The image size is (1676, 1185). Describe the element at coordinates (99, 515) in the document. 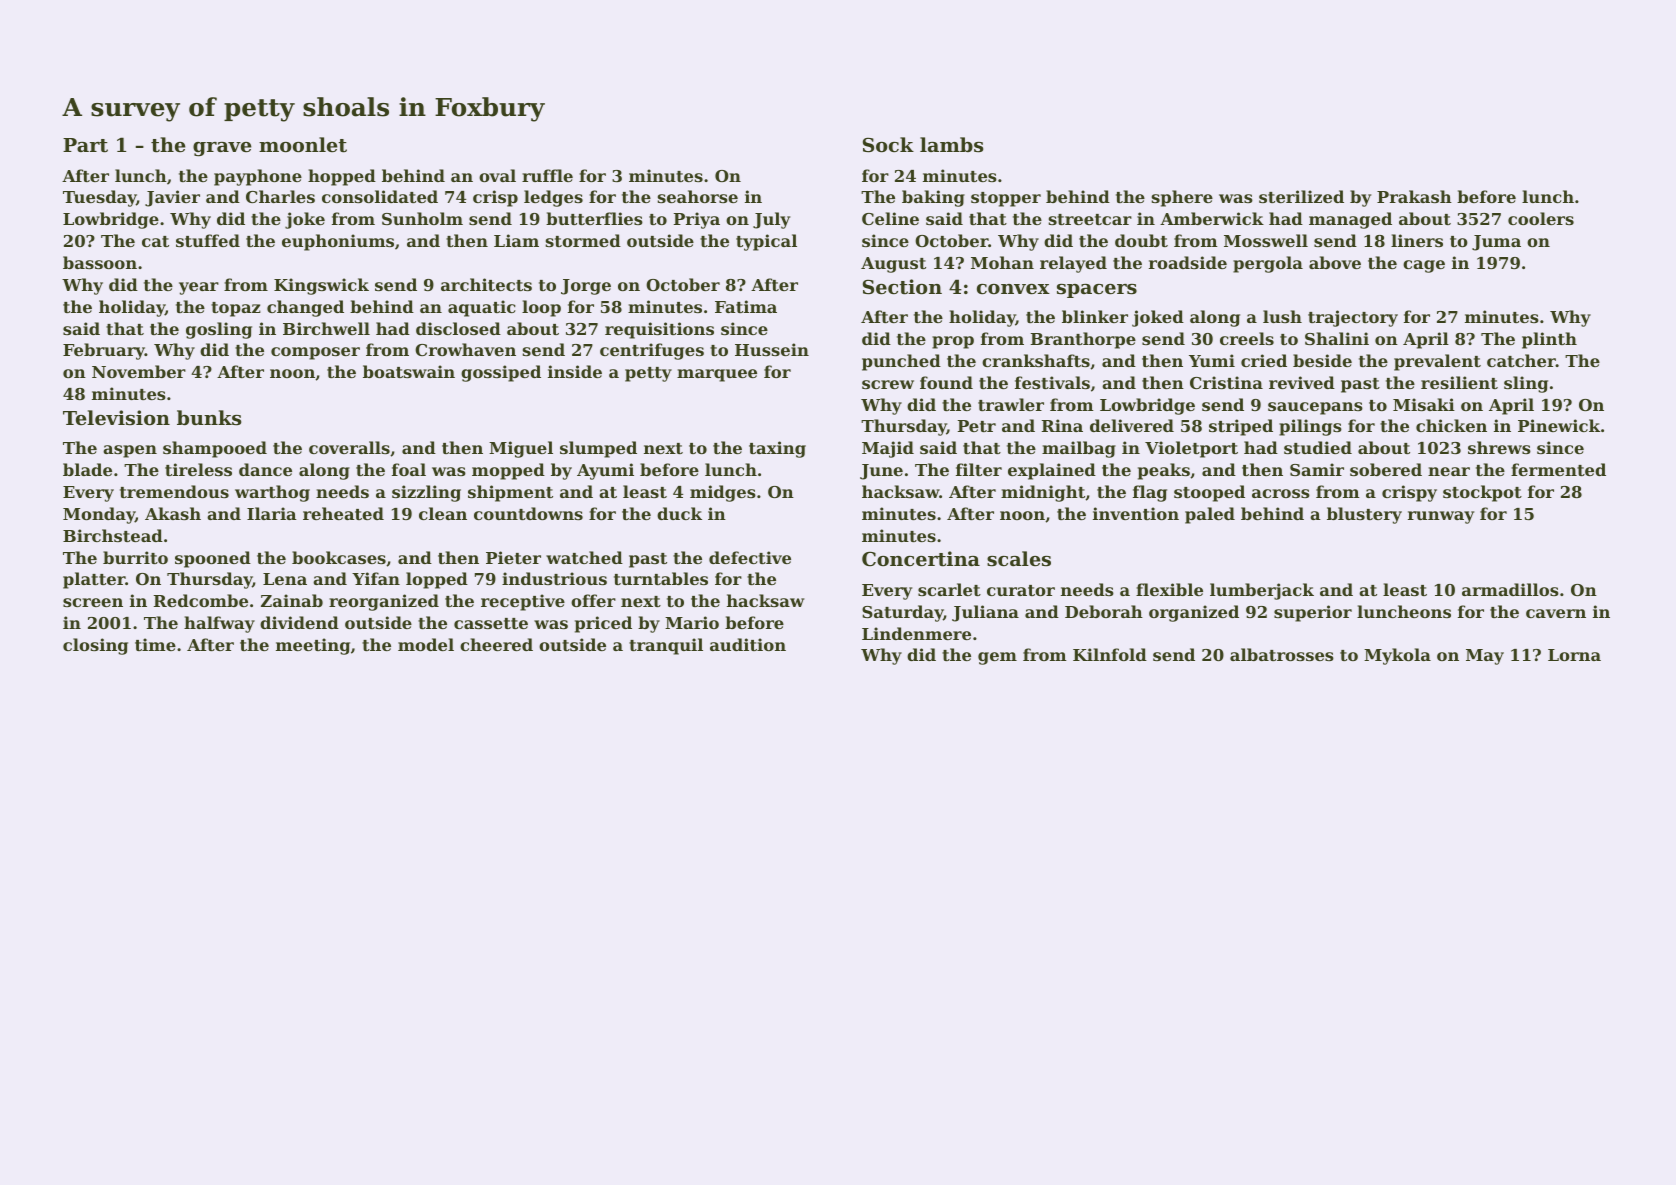

I see `Monday` at that location.
